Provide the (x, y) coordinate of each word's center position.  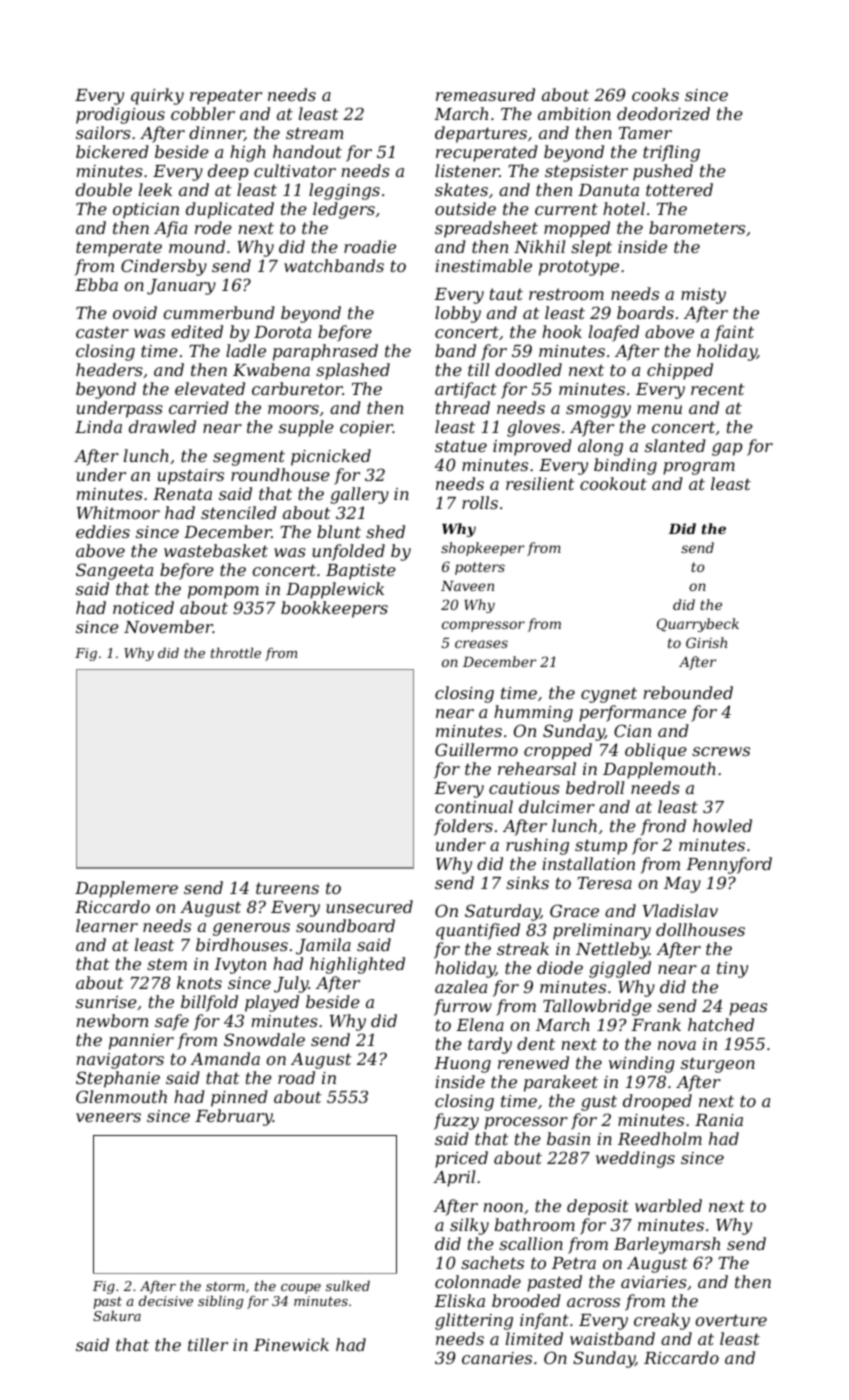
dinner (216, 133)
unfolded (348, 552)
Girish (706, 642)
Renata (182, 494)
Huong (462, 1065)
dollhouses (700, 929)
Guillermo (476, 749)
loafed (614, 333)
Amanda (225, 1058)
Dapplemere (126, 889)
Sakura (117, 1316)
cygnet (609, 695)
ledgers (344, 210)
